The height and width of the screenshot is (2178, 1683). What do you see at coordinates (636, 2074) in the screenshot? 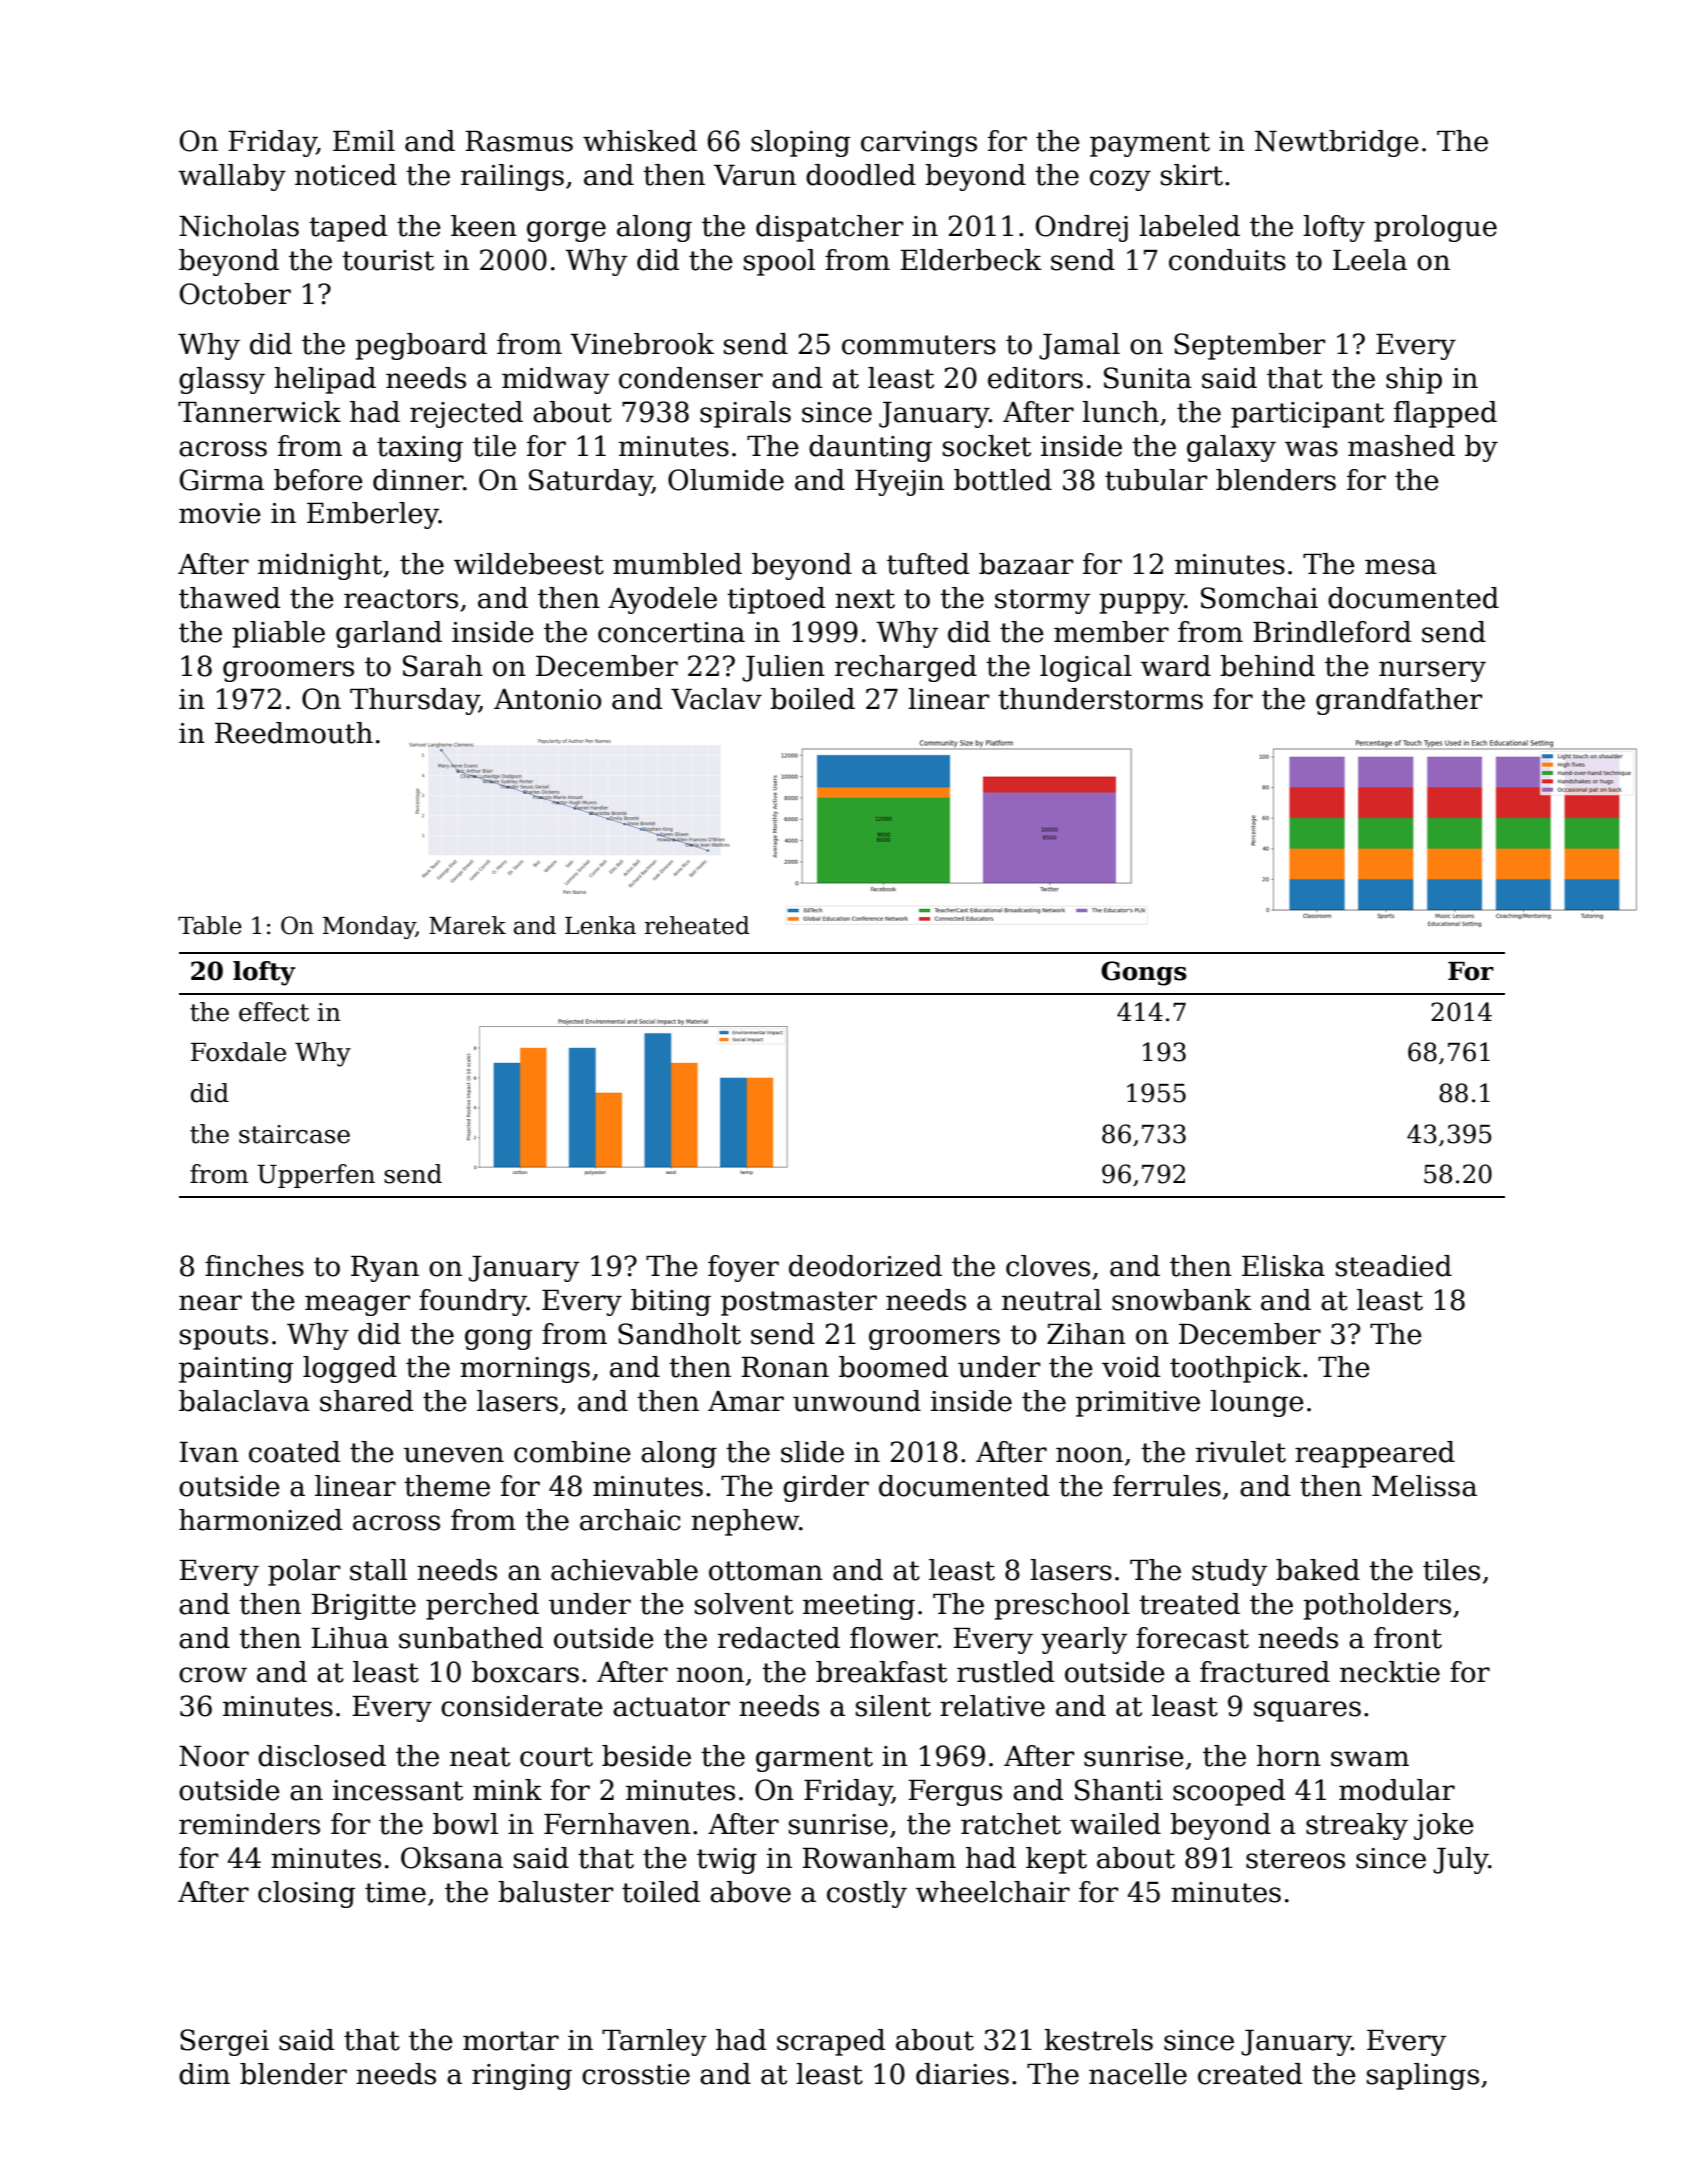
I see `crosstie` at bounding box center [636, 2074].
